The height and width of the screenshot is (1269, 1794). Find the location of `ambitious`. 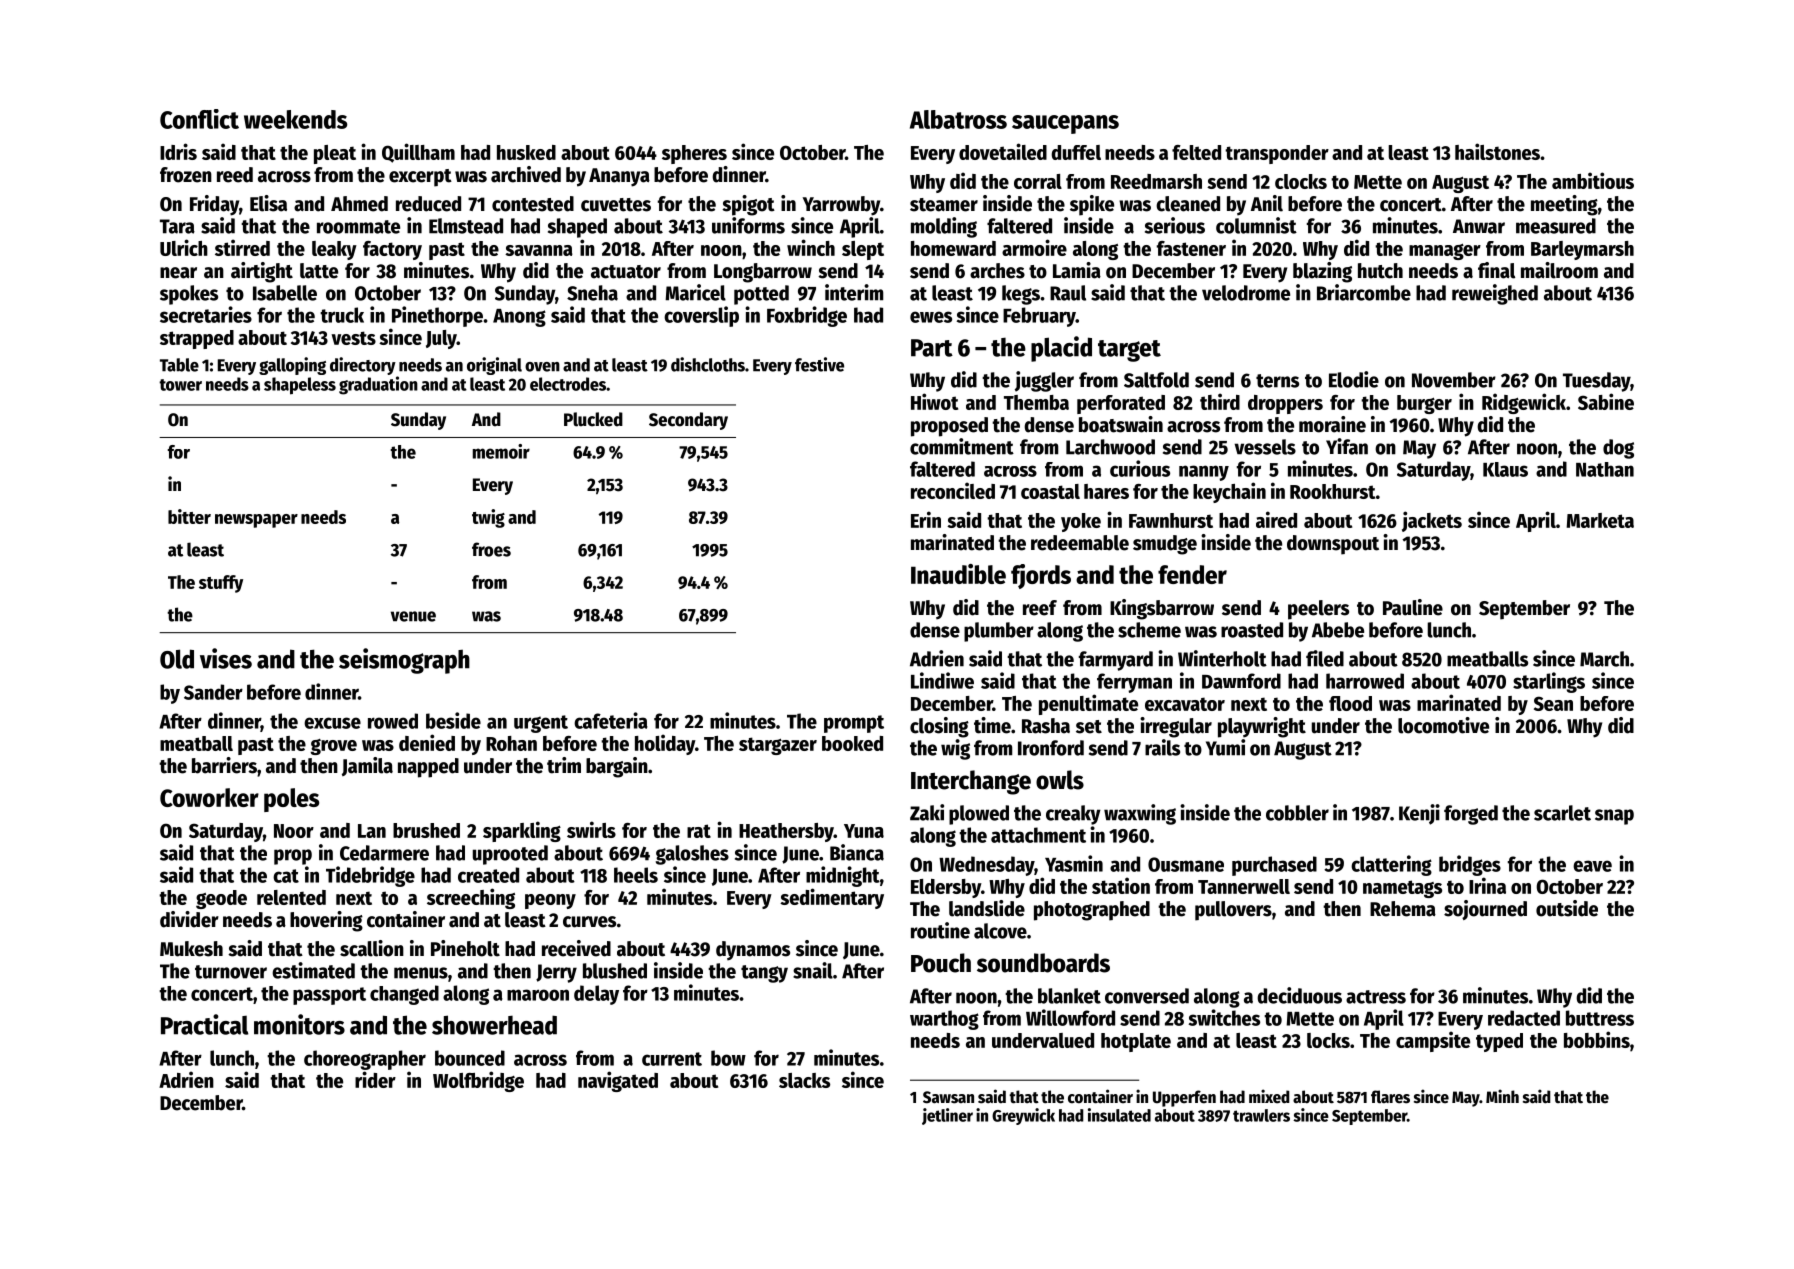

ambitious is located at coordinates (1593, 180).
